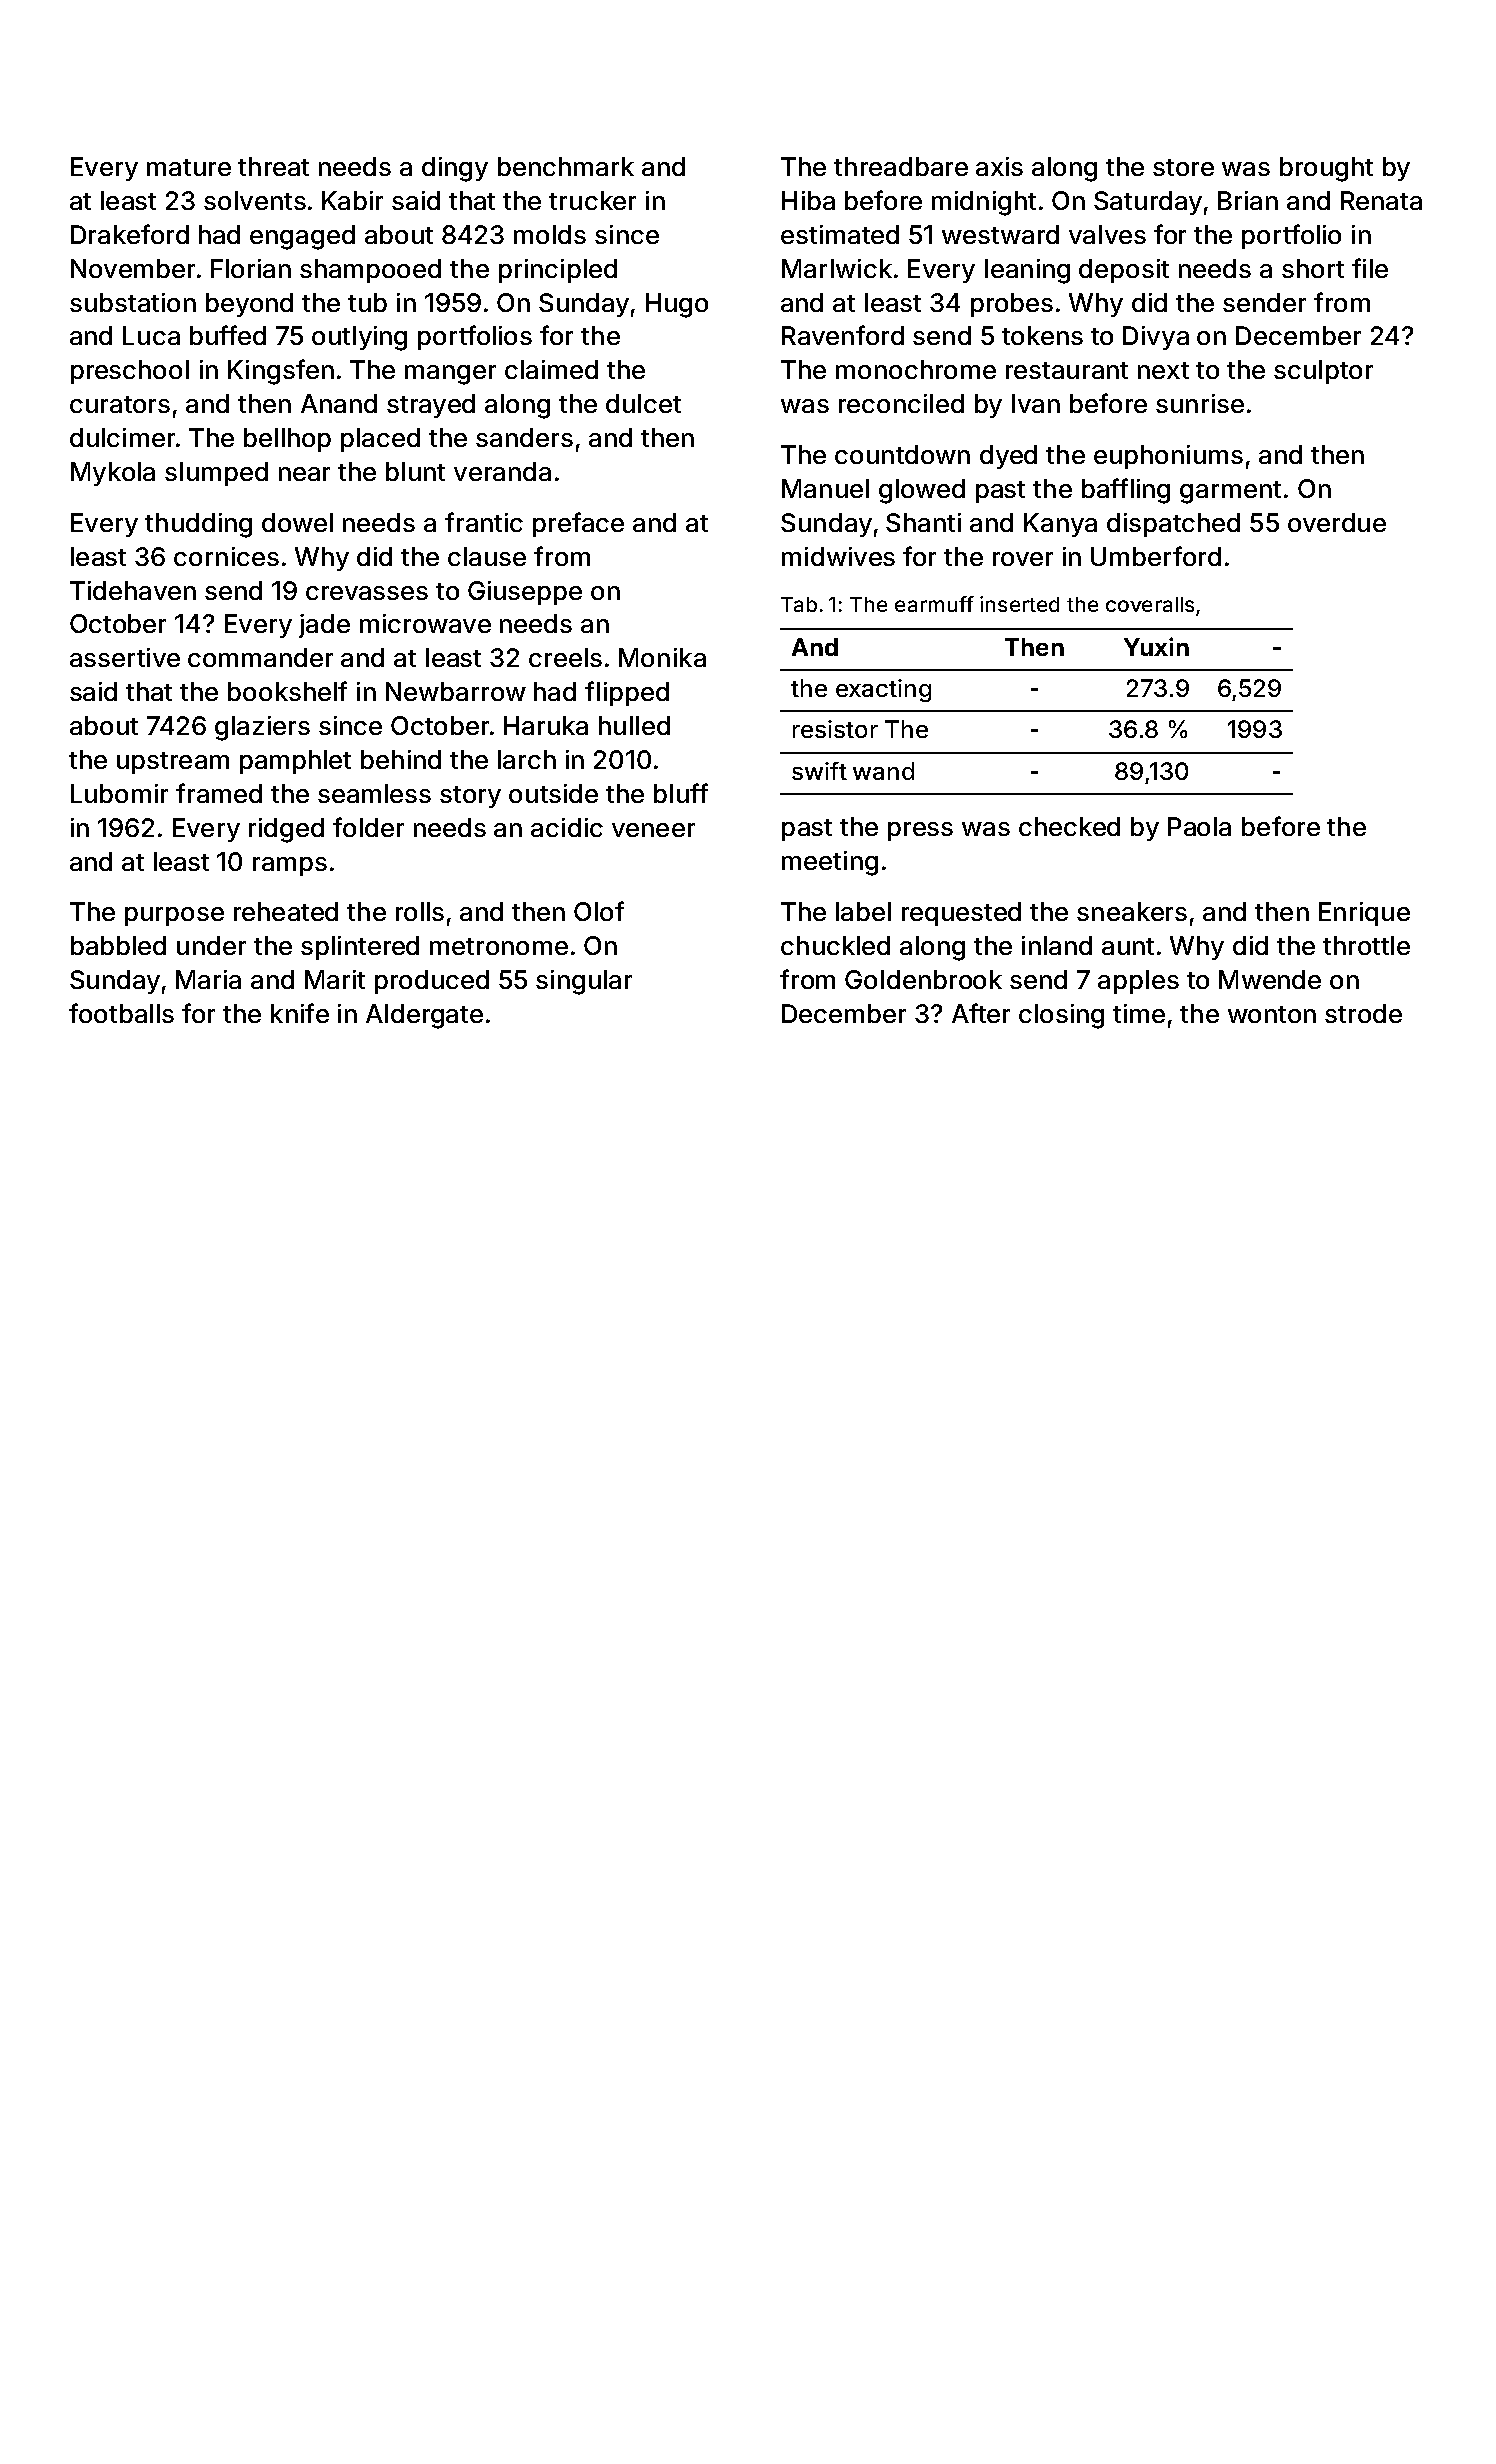 The image size is (1496, 2464). What do you see at coordinates (133, 590) in the image?
I see `Tidehaven` at bounding box center [133, 590].
